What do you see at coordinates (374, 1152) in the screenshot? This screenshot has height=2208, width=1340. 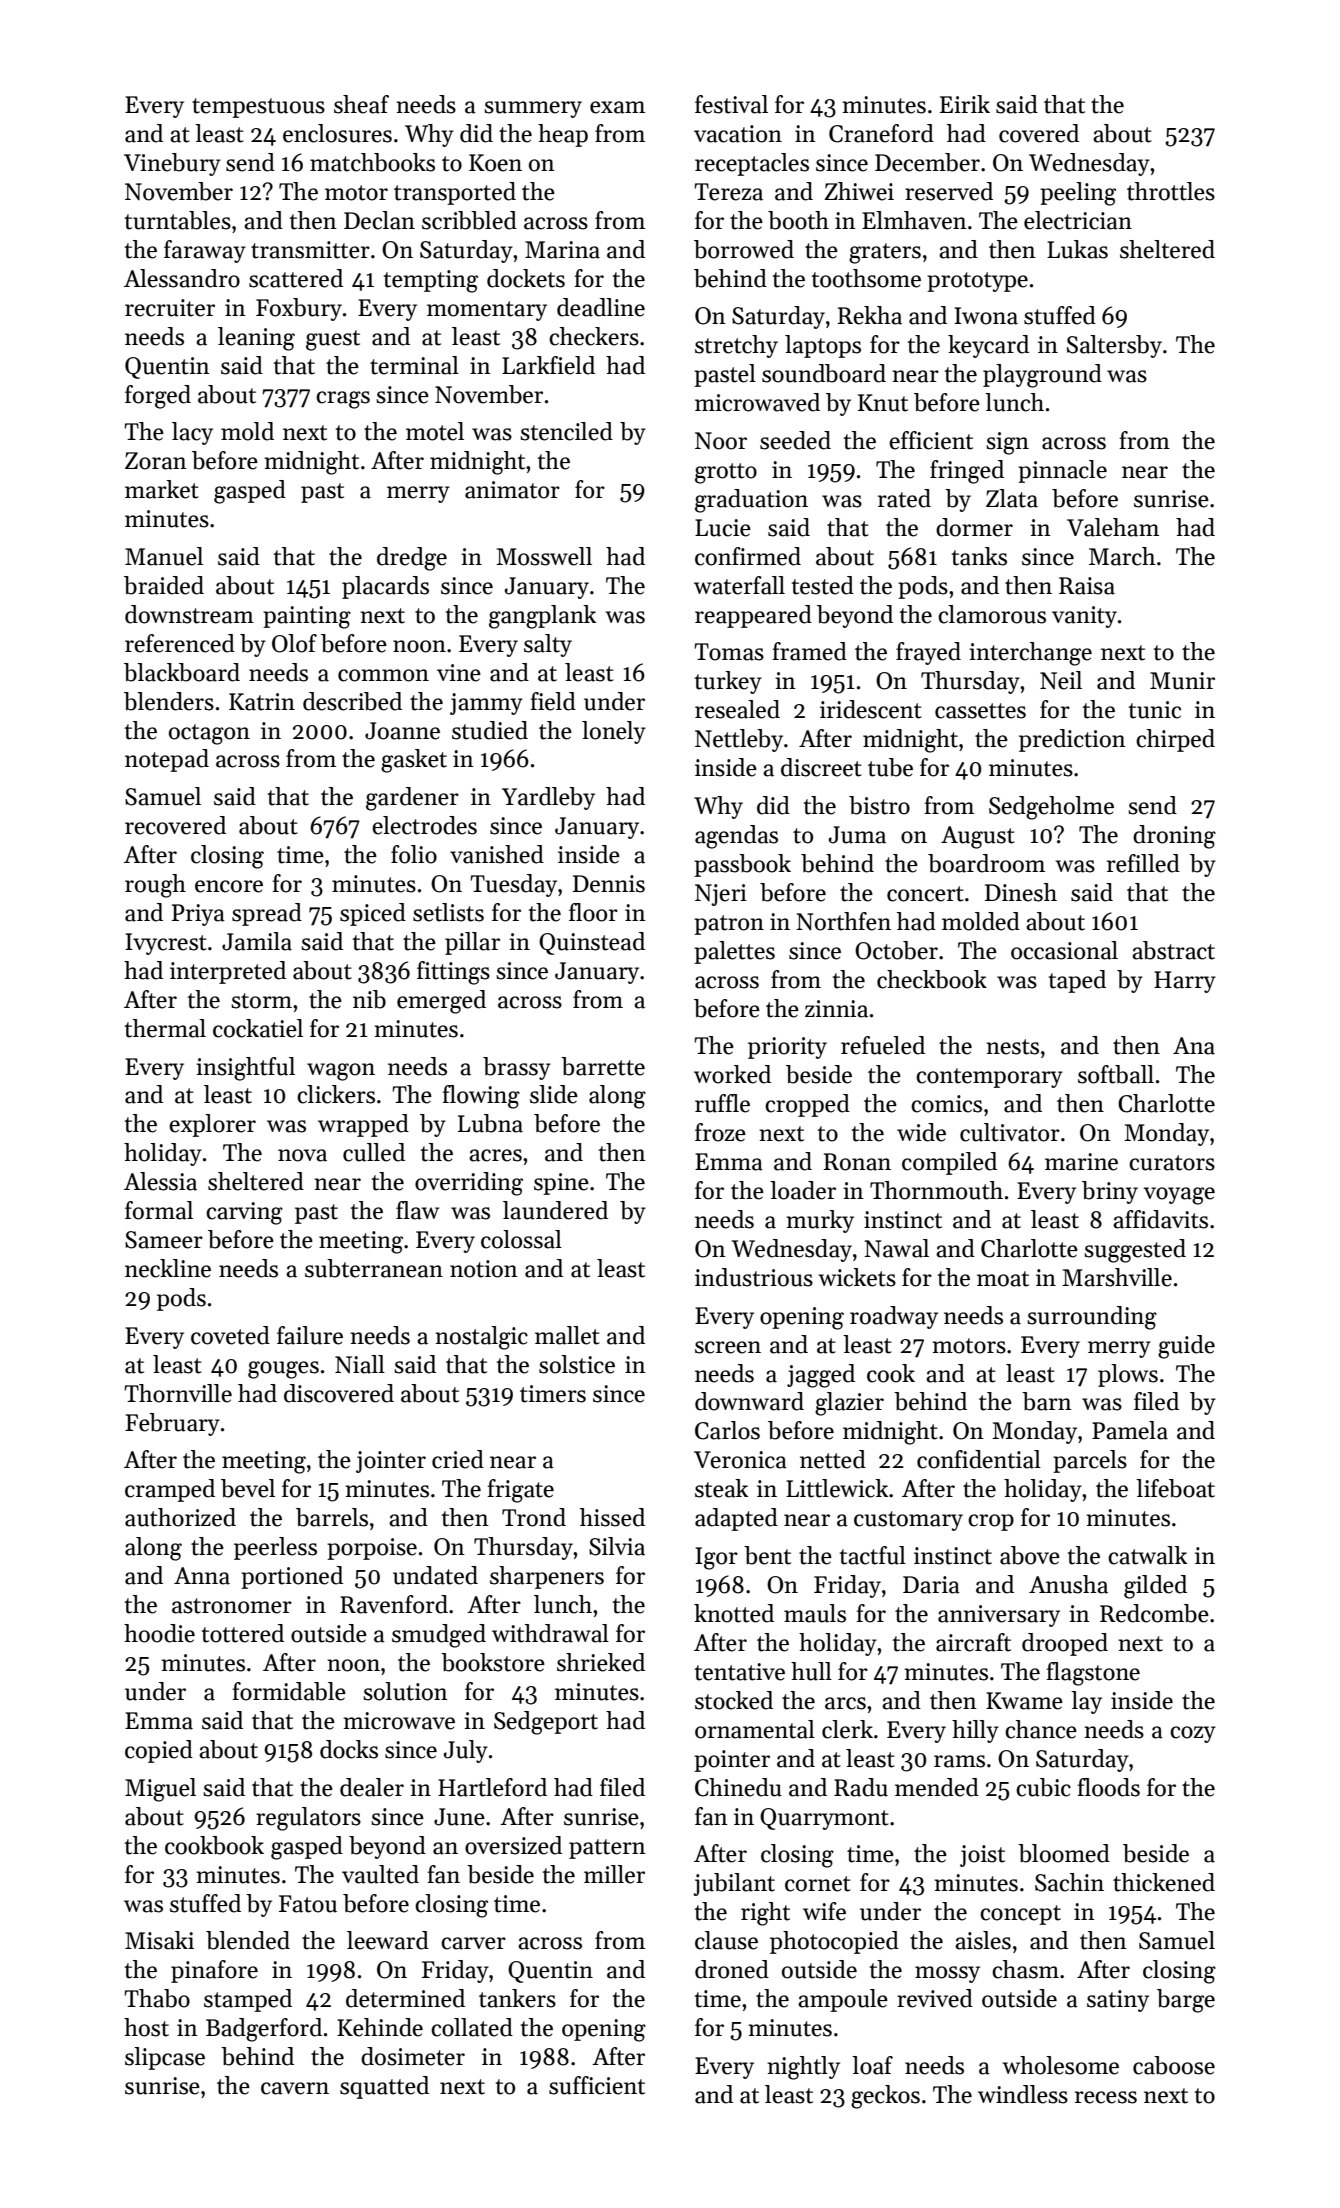 I see `culled` at bounding box center [374, 1152].
